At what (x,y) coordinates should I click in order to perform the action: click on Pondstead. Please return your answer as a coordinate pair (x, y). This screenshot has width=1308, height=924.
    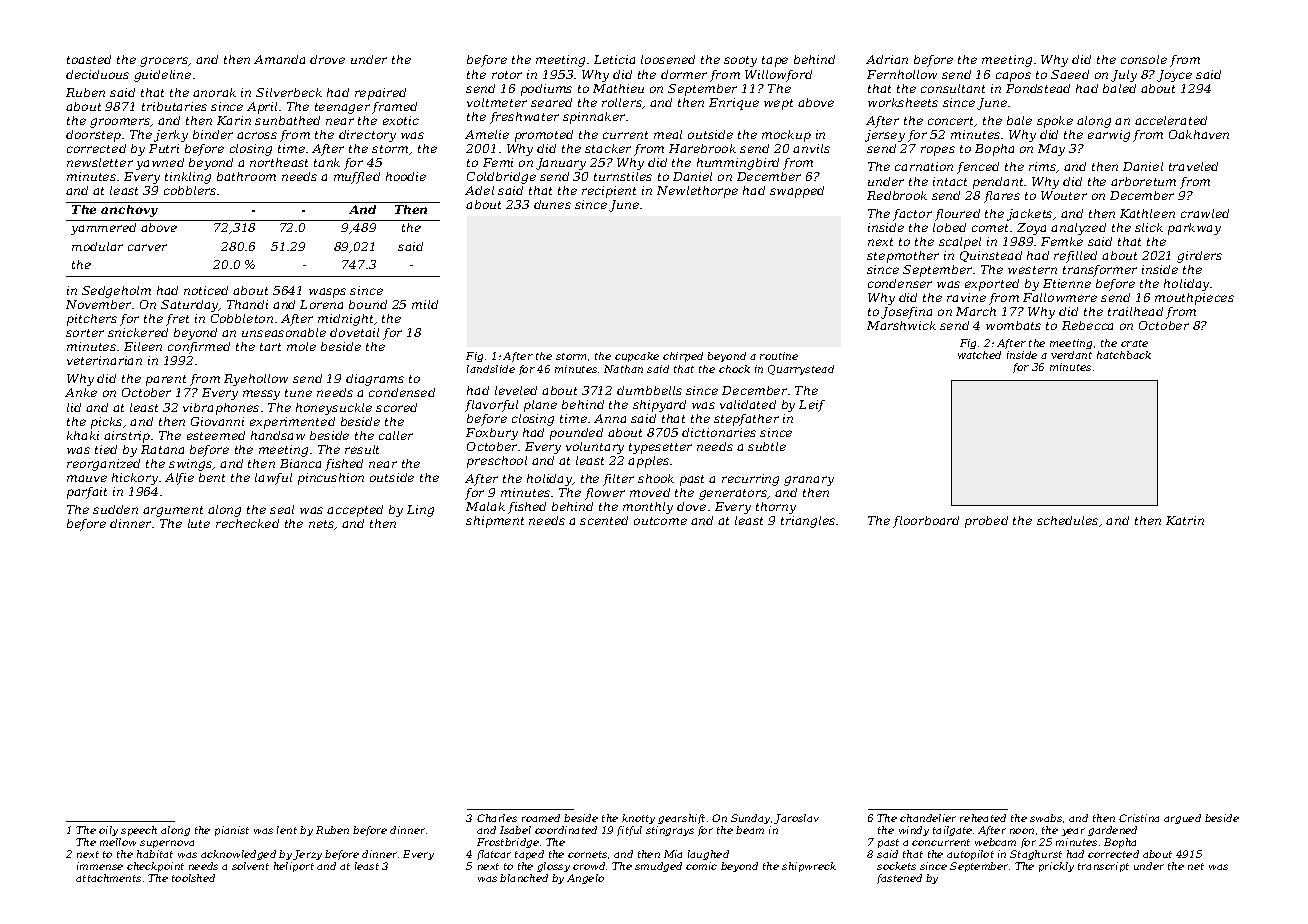
    Looking at the image, I should click on (1038, 88).
